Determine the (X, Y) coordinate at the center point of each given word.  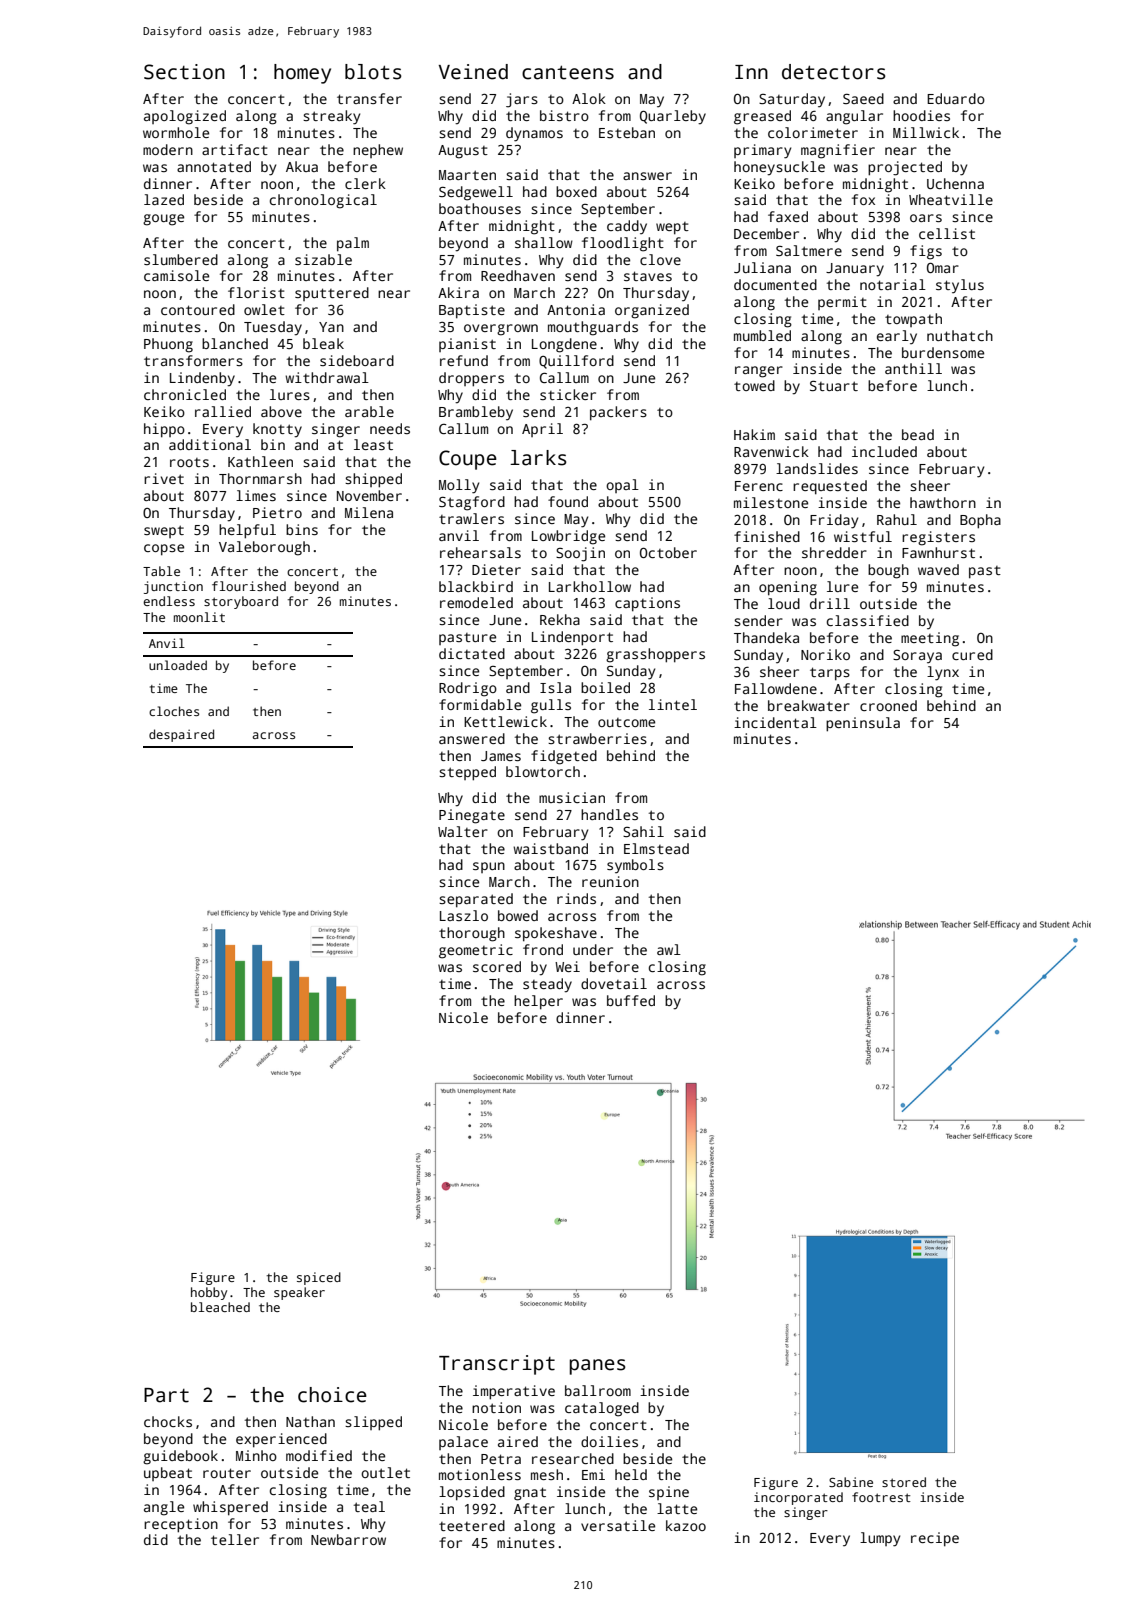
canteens (568, 73)
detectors (834, 72)
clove (660, 259)
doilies (609, 1441)
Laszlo (464, 915)
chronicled (185, 394)
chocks (168, 1421)
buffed (631, 1000)
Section (184, 72)
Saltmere (809, 250)
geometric (476, 951)
